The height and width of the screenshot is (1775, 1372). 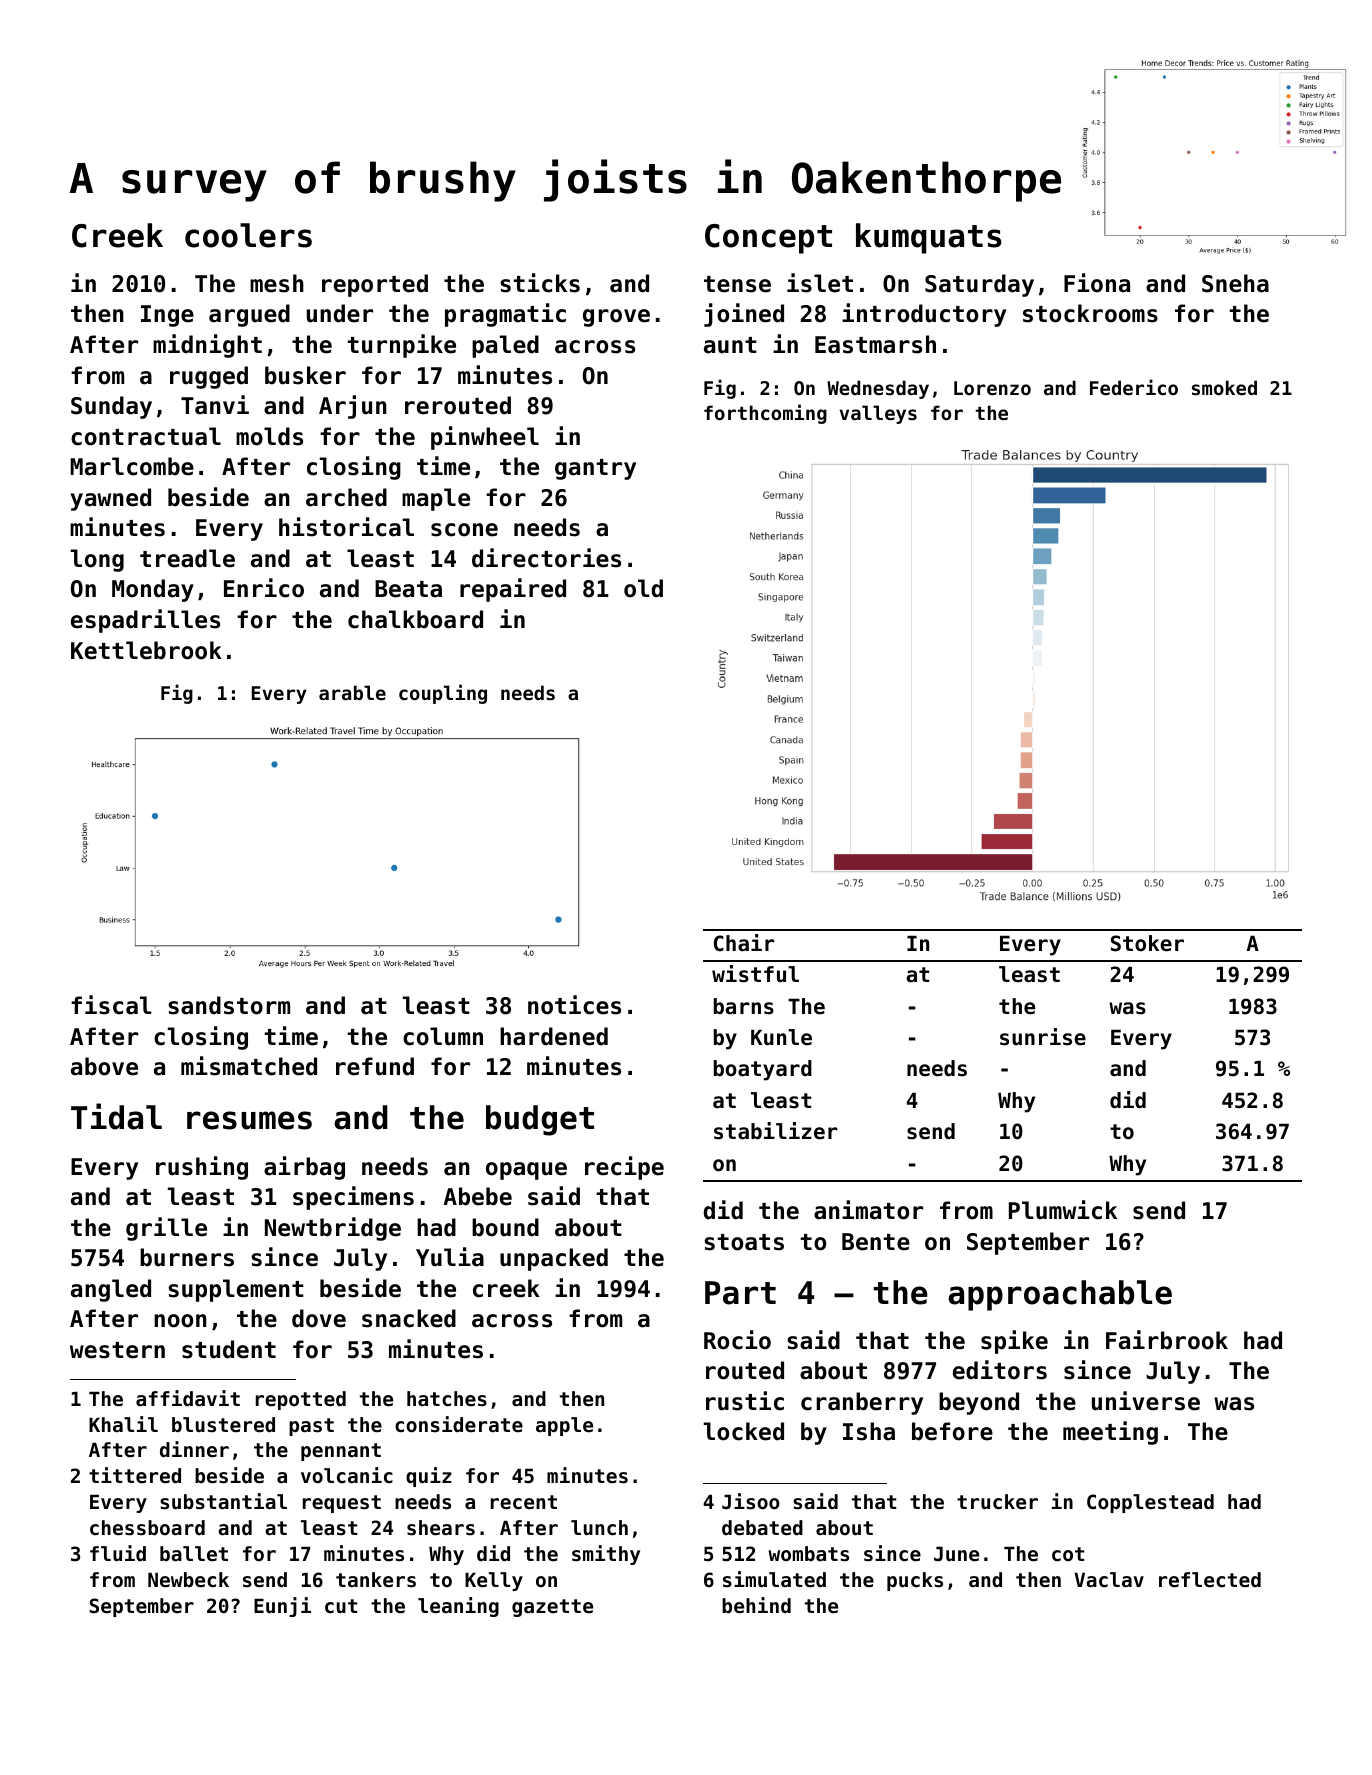 What do you see at coordinates (146, 650) in the screenshot?
I see `Kettlebrook` at bounding box center [146, 650].
